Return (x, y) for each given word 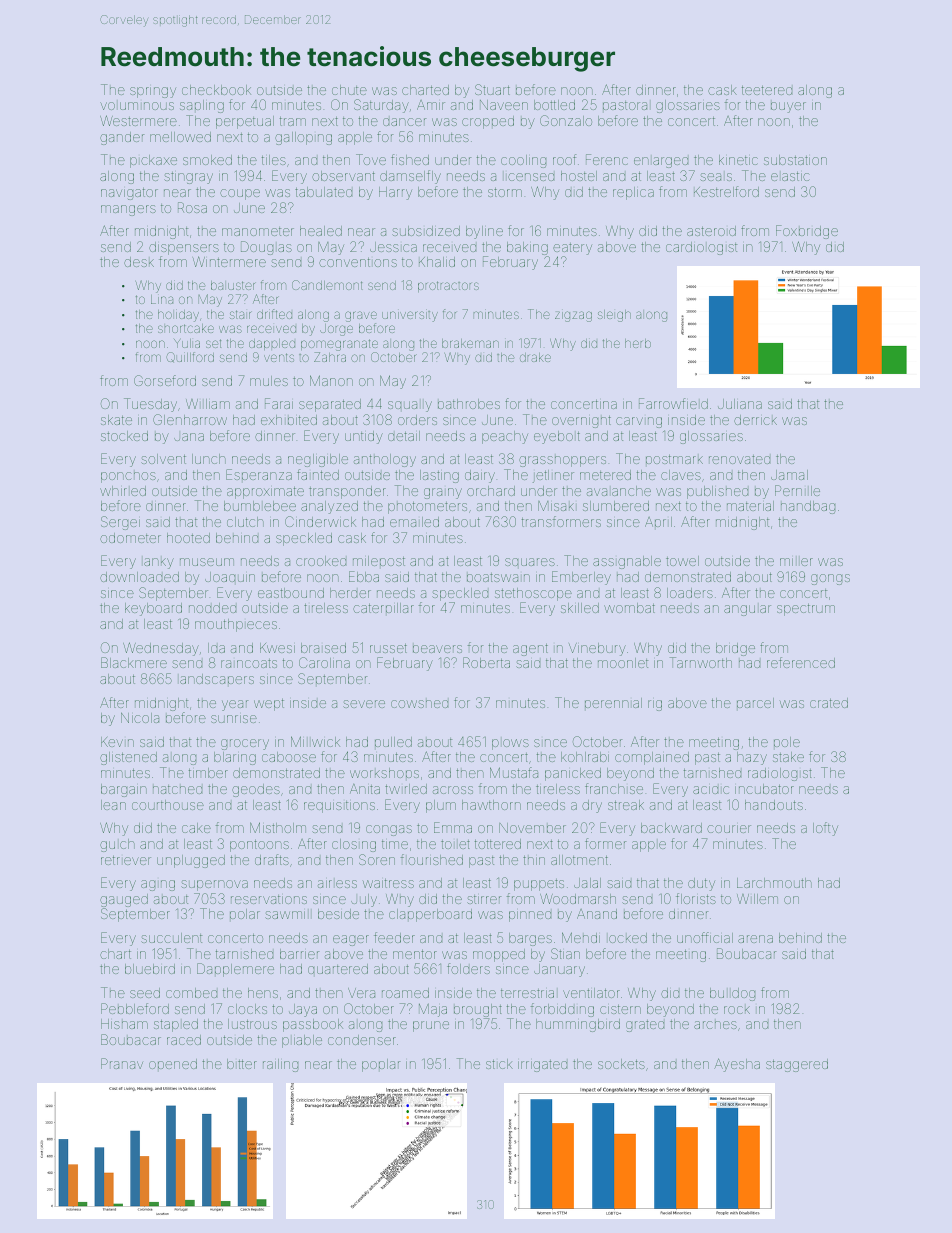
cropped (488, 122)
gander (122, 138)
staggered (797, 1065)
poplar (381, 1065)
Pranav (122, 1063)
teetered (767, 90)
